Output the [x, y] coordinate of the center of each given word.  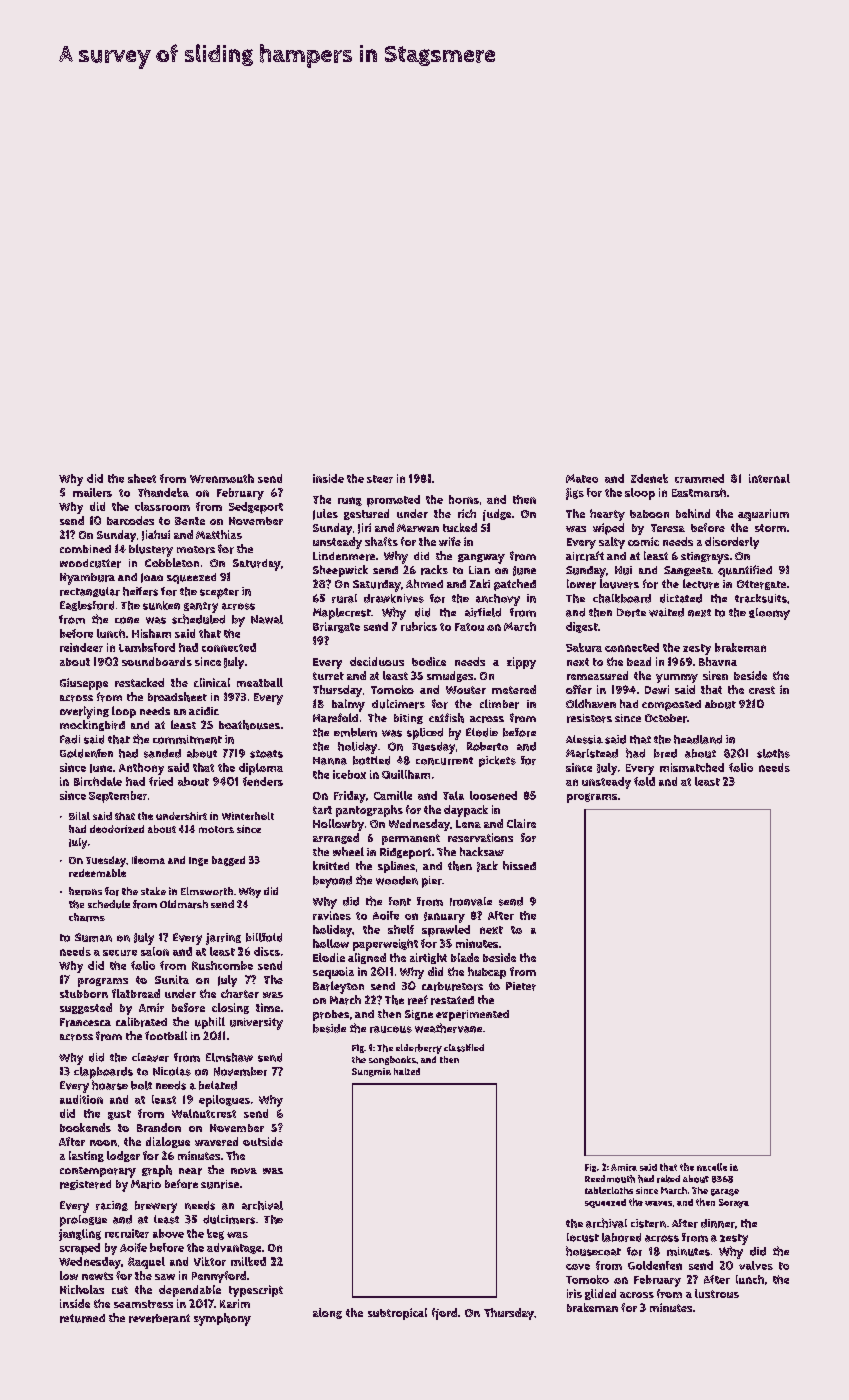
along [327, 1313]
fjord [444, 1314]
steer [380, 479]
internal [769, 478]
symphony [222, 1319]
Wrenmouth [222, 478]
